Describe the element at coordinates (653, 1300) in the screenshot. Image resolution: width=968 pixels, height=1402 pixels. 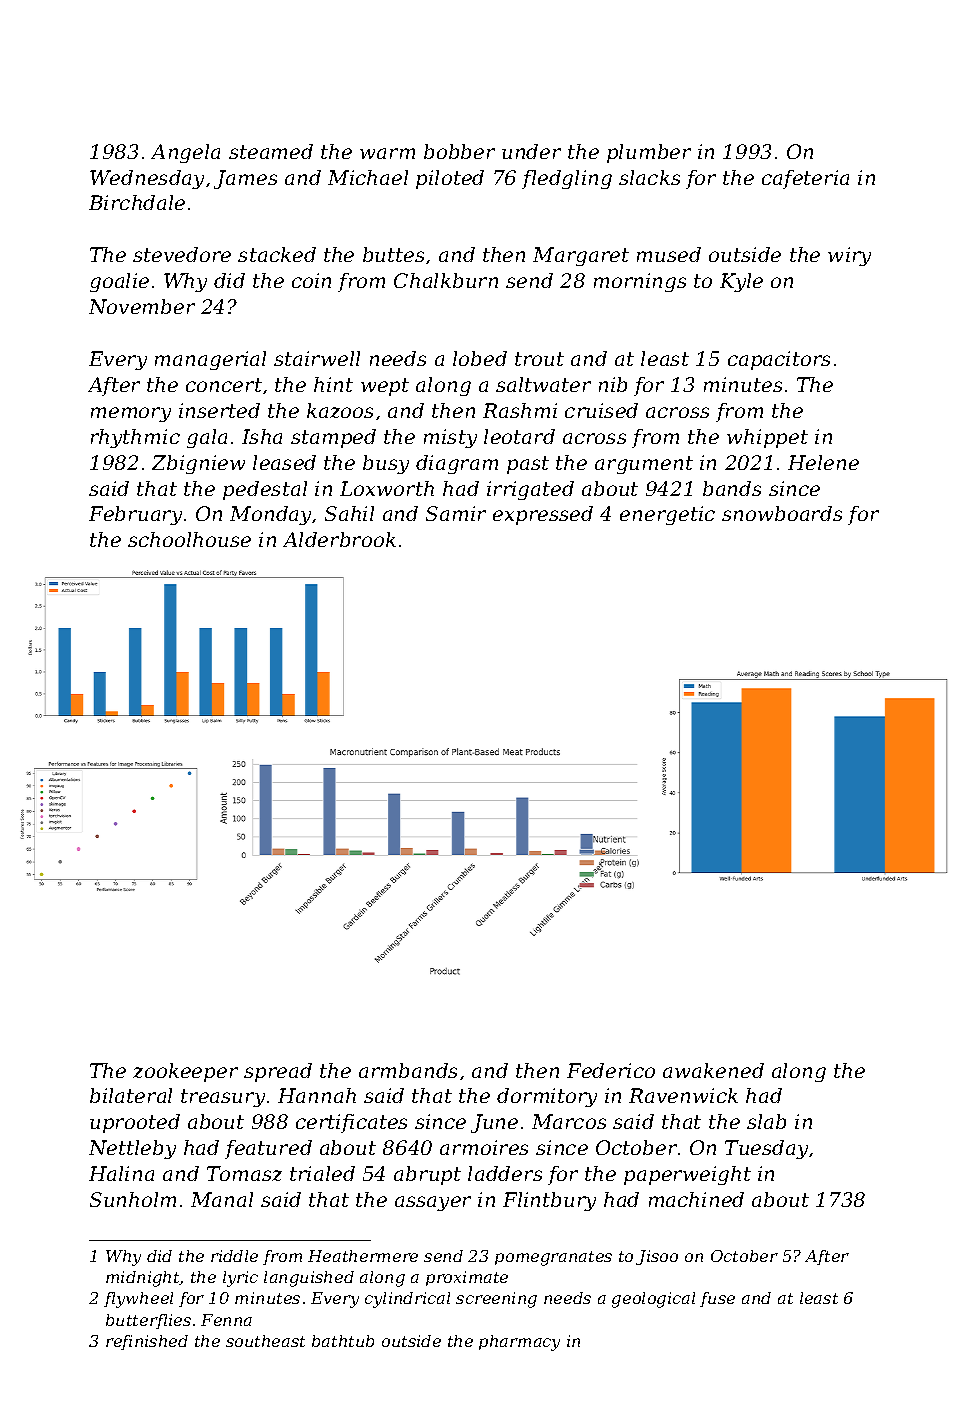
I see `geological` at that location.
